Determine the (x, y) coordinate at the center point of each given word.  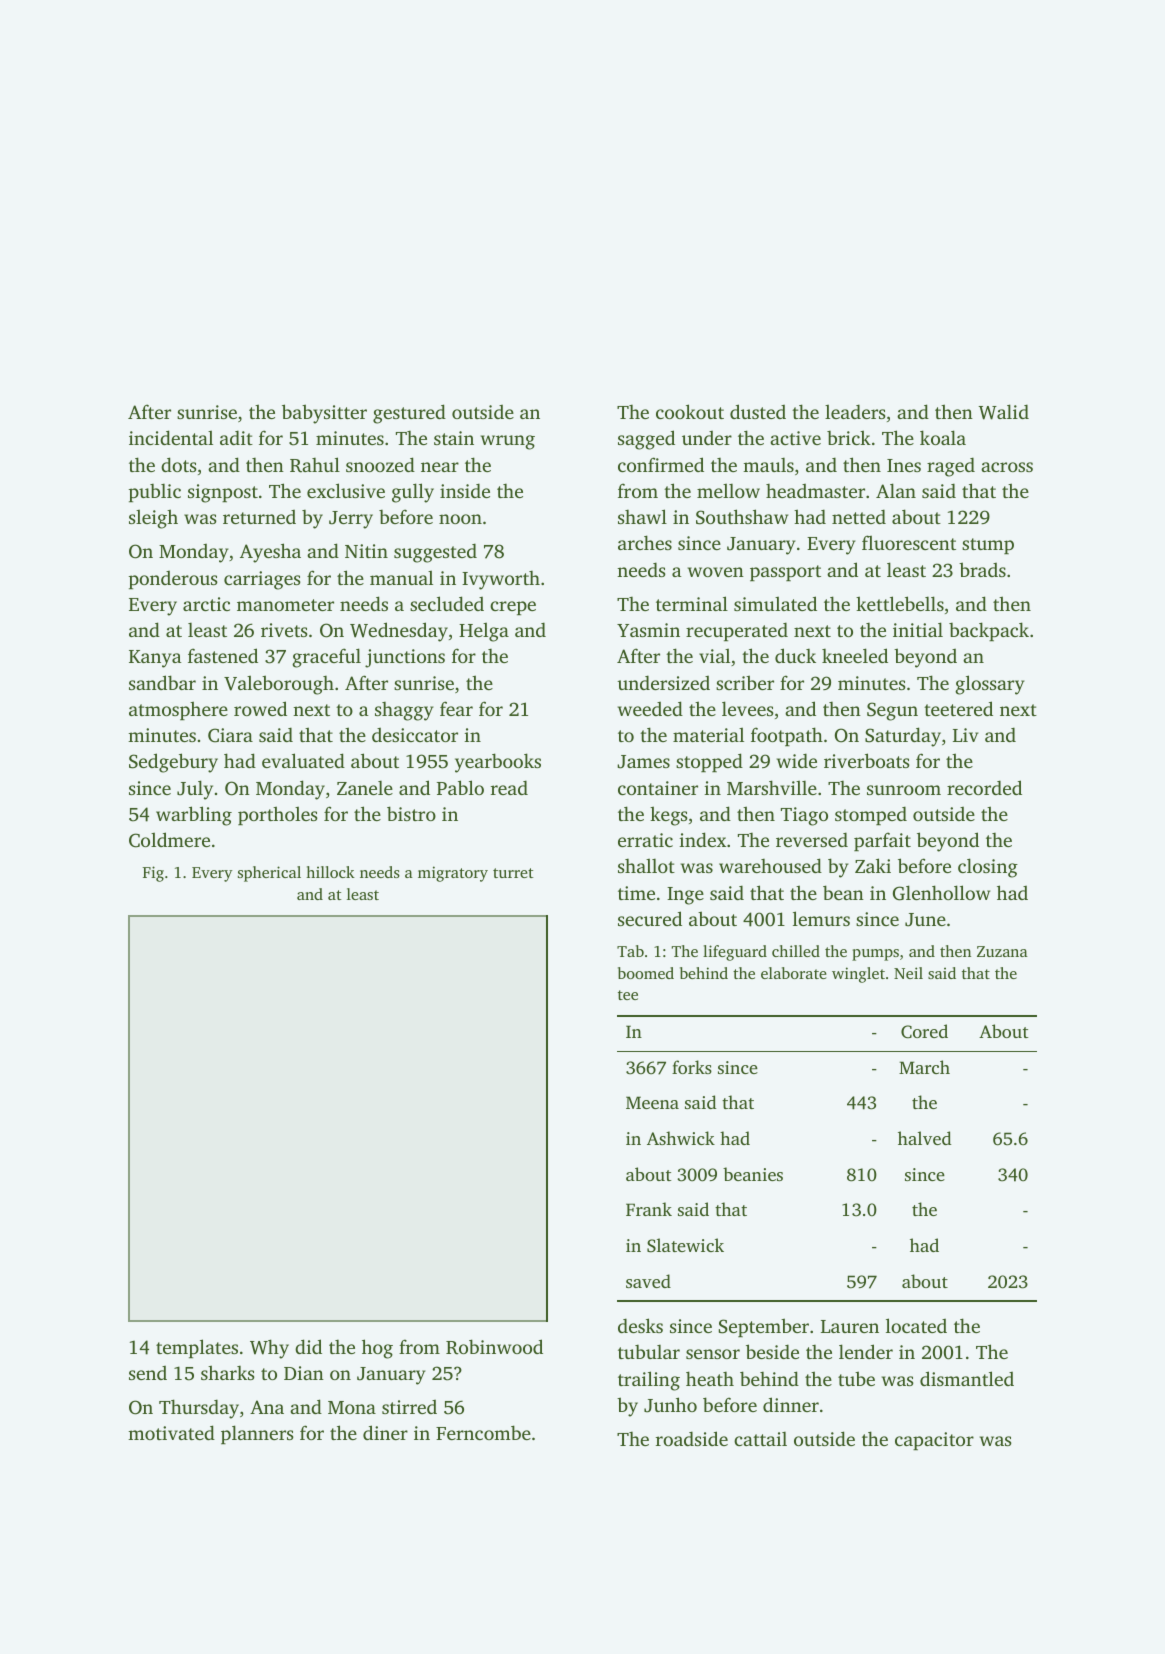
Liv (965, 735)
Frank (649, 1209)
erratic (645, 840)
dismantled (967, 1378)
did (308, 1346)
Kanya (155, 659)
